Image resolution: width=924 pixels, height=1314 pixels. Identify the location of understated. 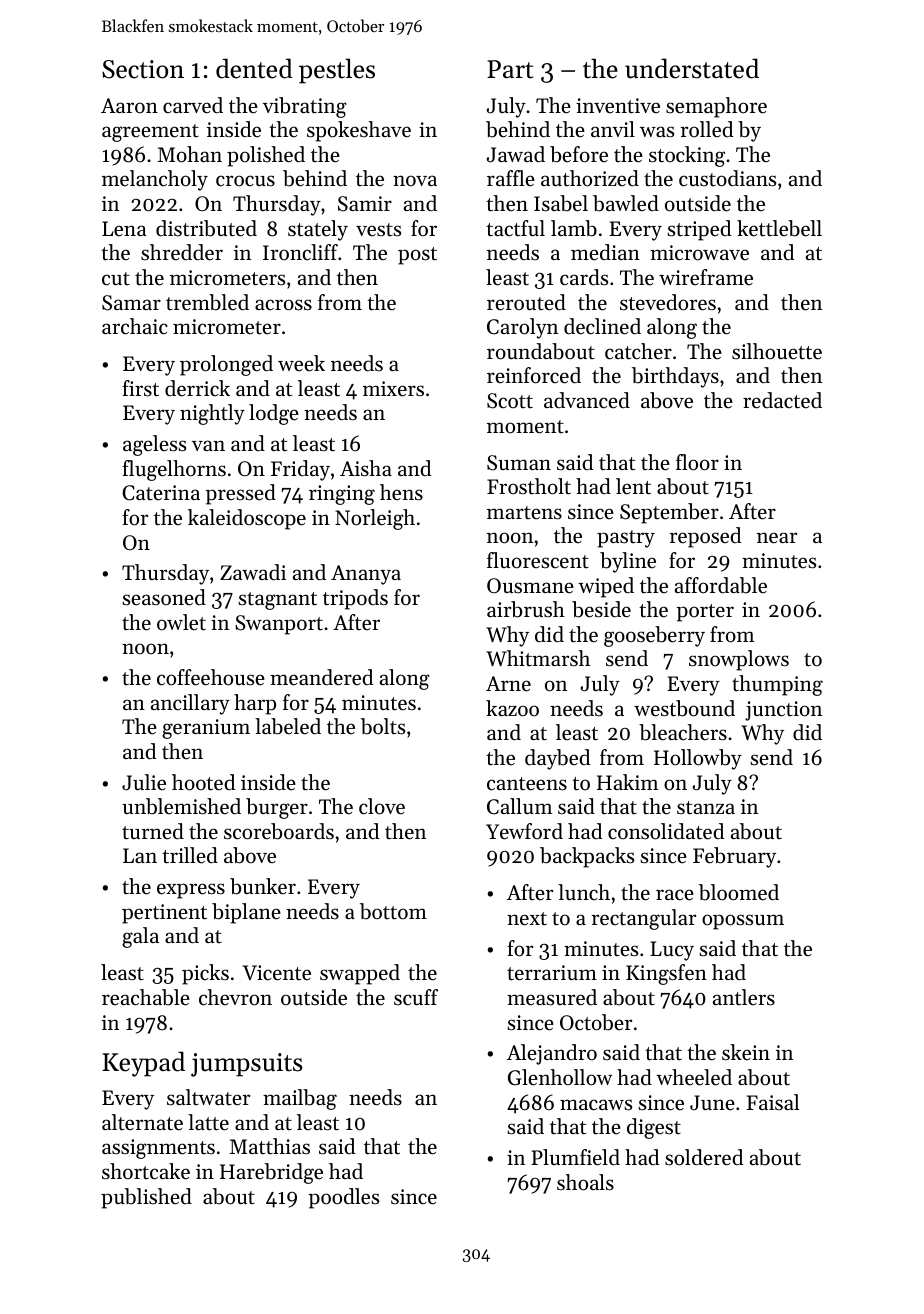
(692, 68).
